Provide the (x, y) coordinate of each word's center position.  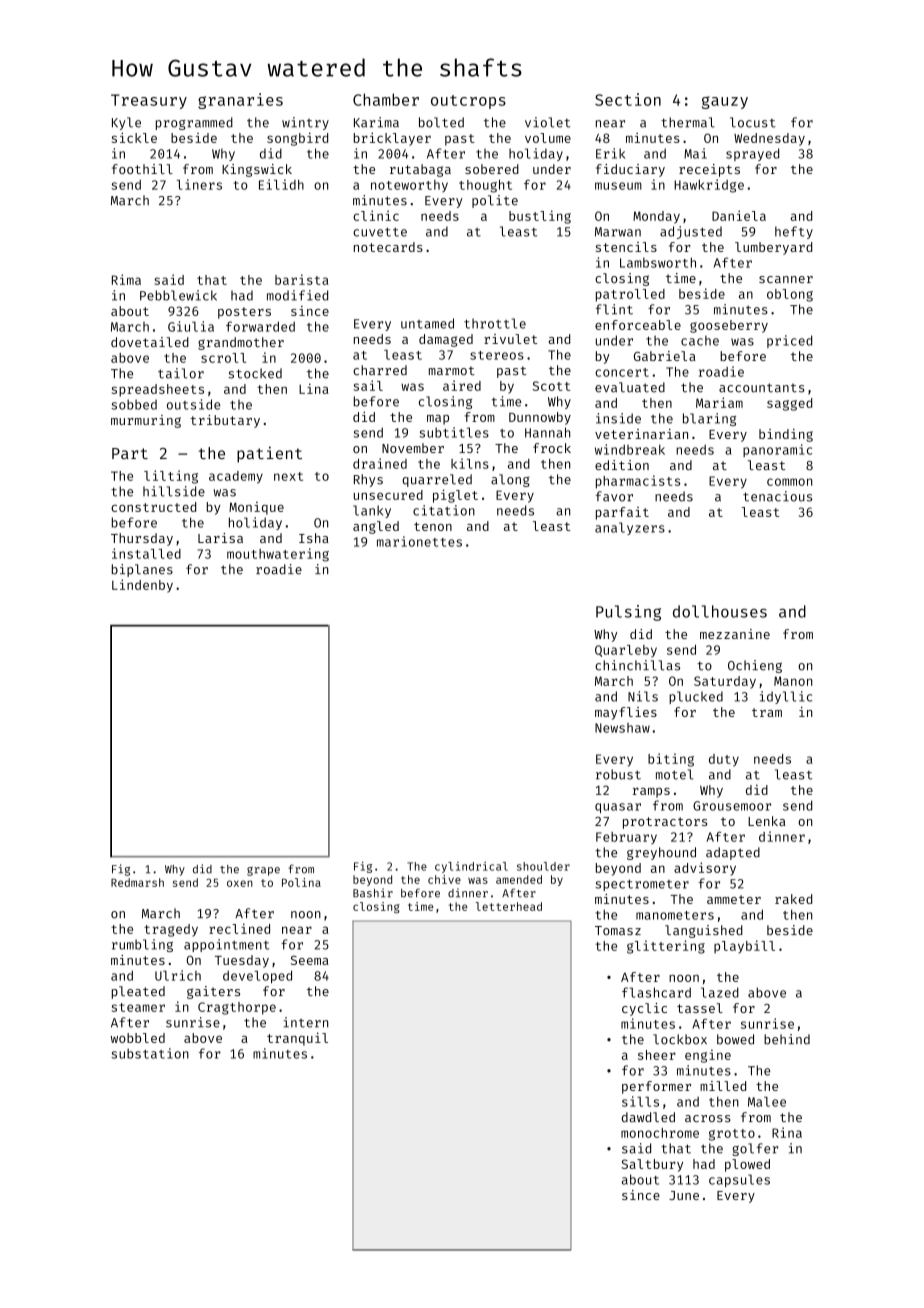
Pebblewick (178, 295)
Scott (551, 386)
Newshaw (622, 728)
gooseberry (729, 326)
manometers (675, 915)
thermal (688, 122)
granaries (240, 101)
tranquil (297, 1039)
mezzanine (735, 634)
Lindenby (142, 586)
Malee (767, 1102)
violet (547, 122)
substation (150, 1053)
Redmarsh (137, 882)
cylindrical (471, 867)
